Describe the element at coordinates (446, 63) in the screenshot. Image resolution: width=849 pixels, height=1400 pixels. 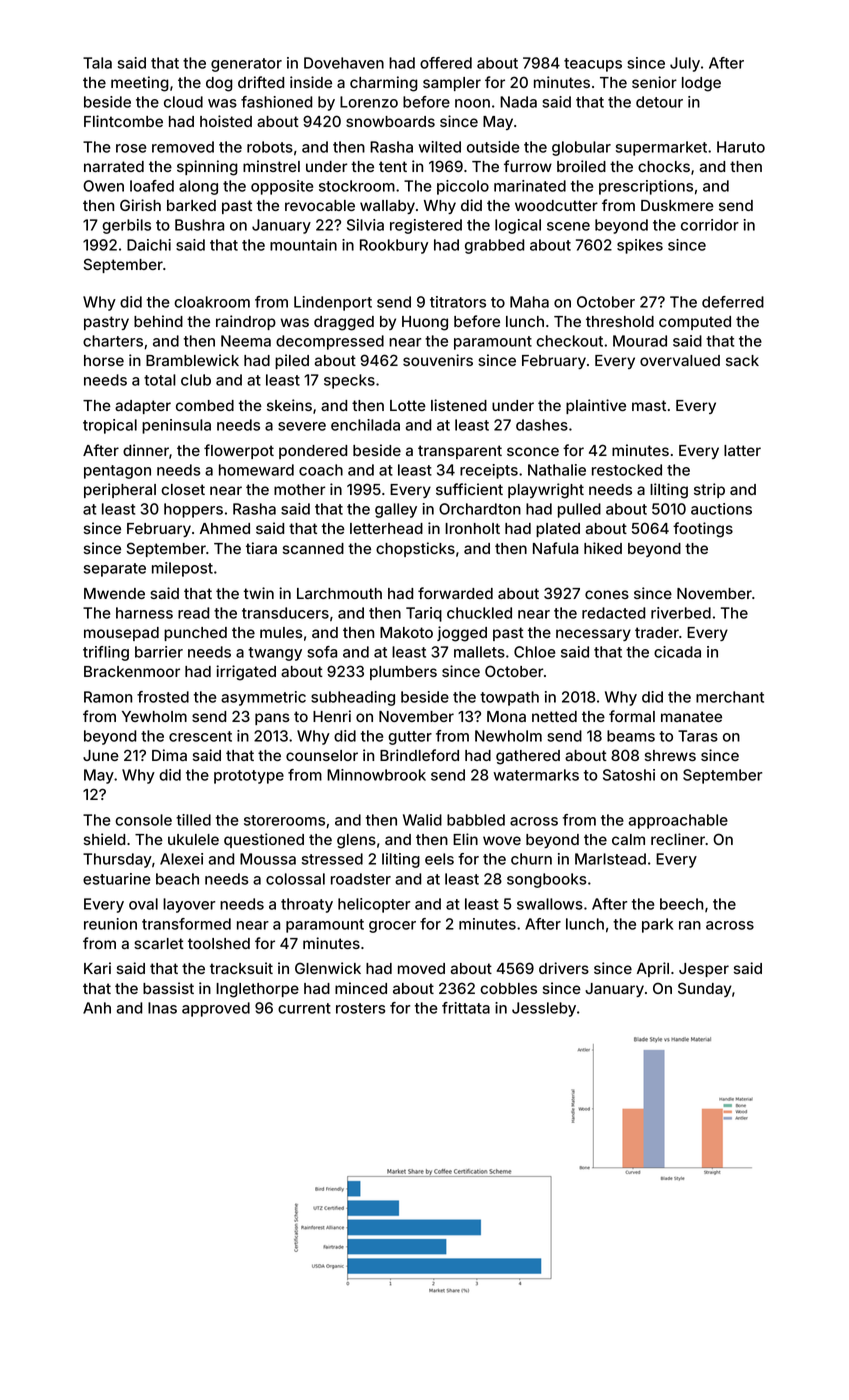
I see `offered` at that location.
